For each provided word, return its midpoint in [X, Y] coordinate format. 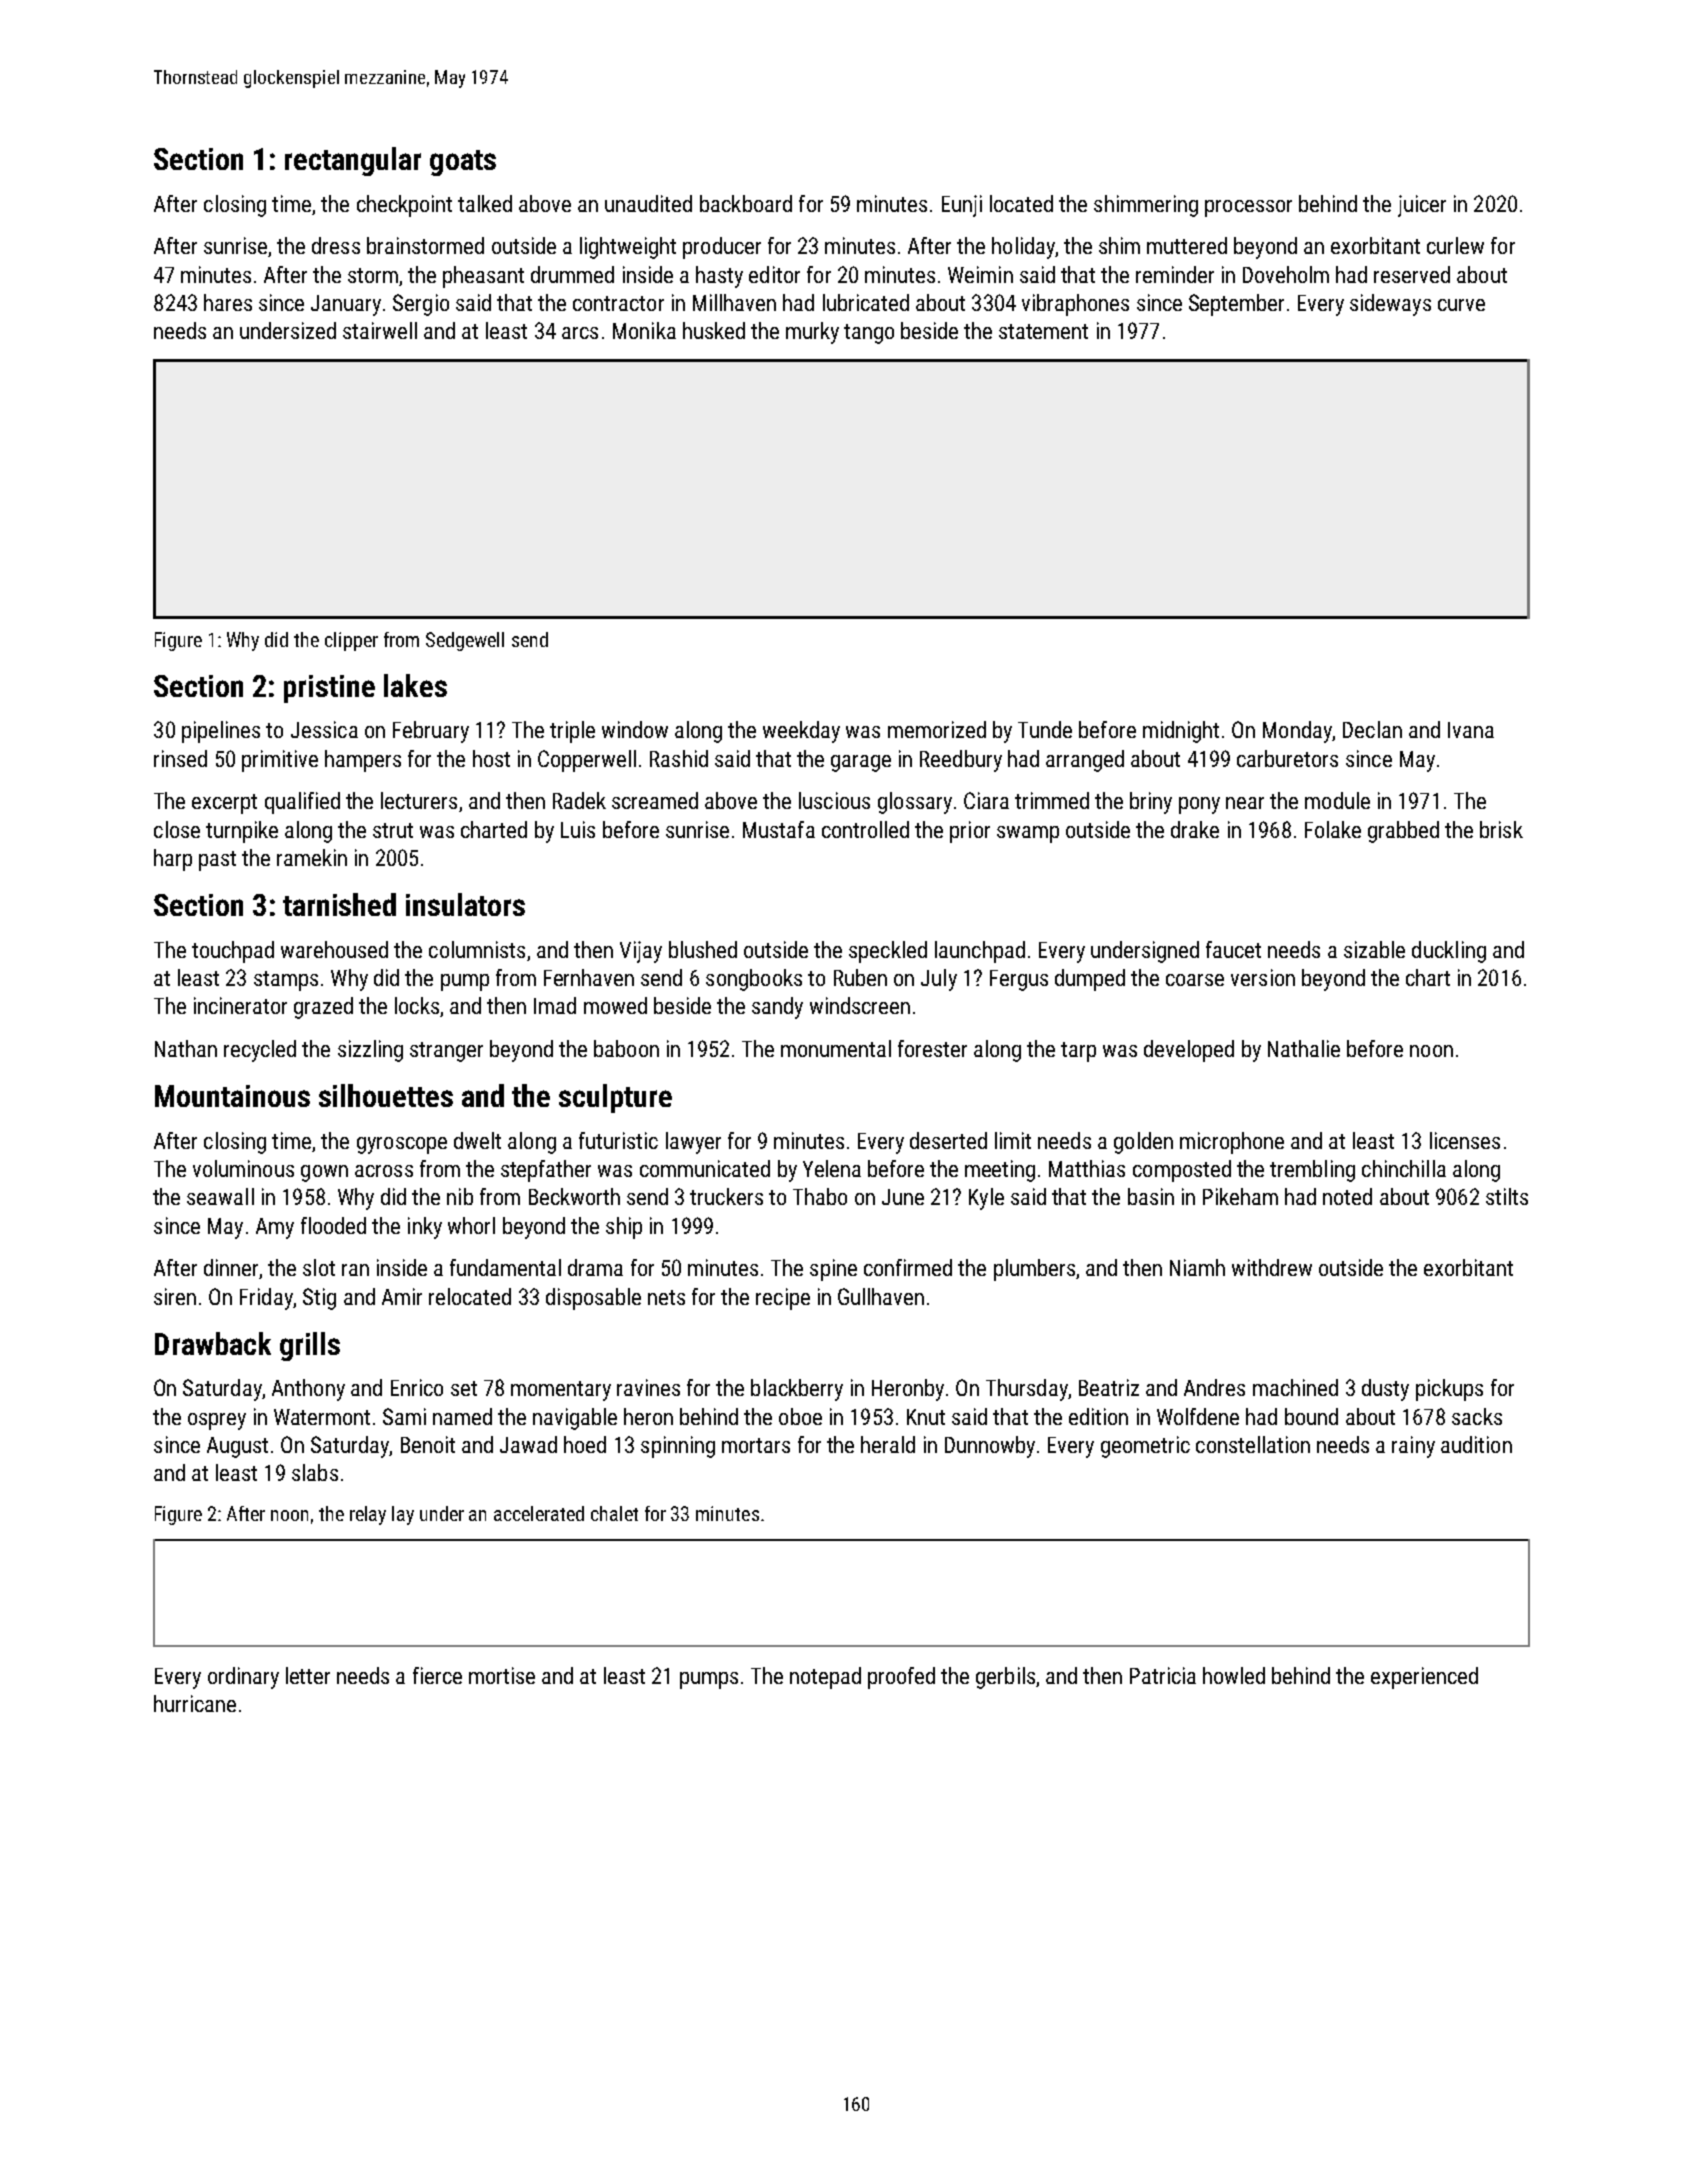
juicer [1422, 206]
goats [463, 163]
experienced [1424, 1678]
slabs [315, 1472]
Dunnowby [990, 1447]
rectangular [353, 161]
